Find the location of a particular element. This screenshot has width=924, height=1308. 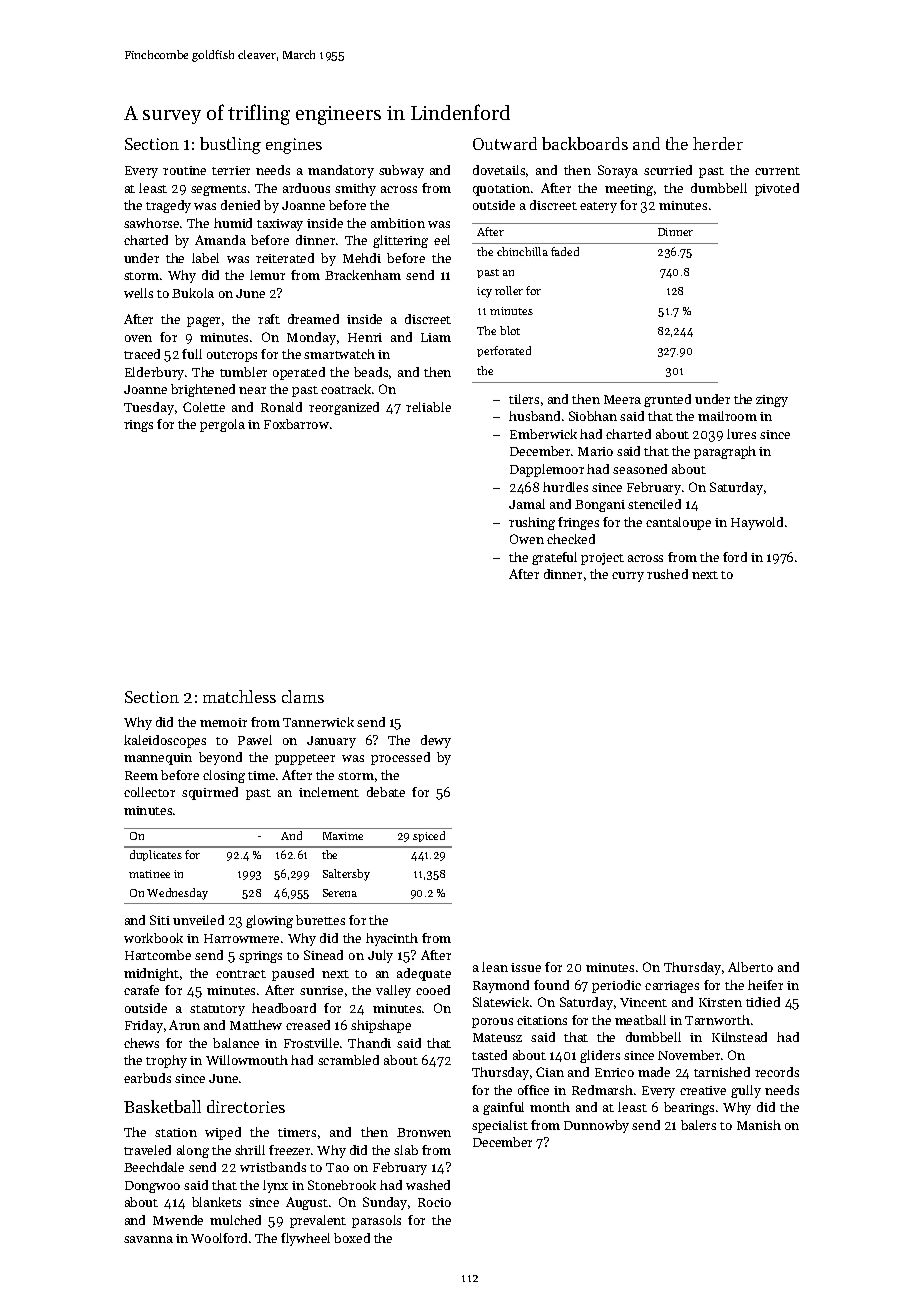

July is located at coordinates (380, 956).
